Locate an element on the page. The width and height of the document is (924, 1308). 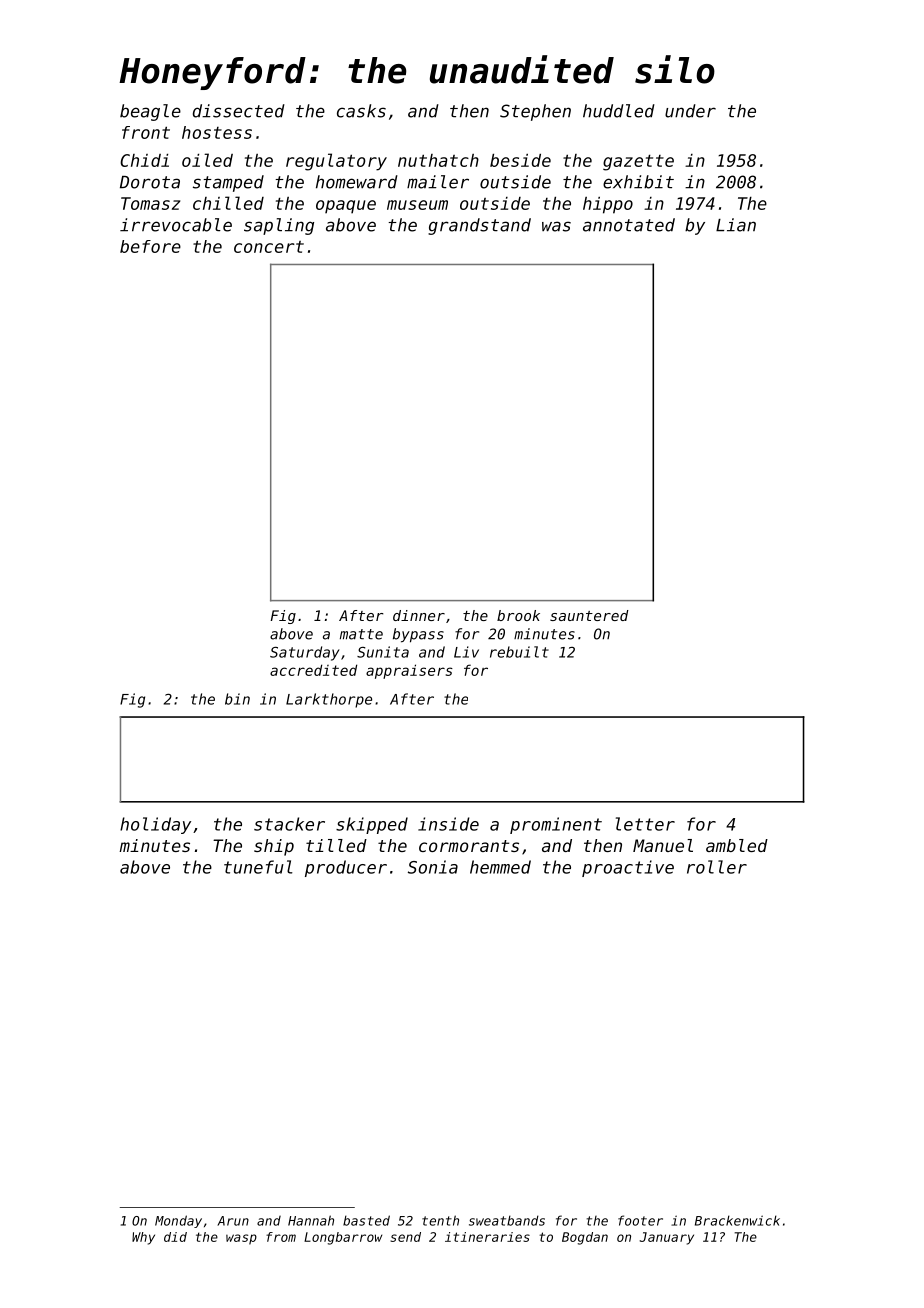
letter is located at coordinates (645, 824).
